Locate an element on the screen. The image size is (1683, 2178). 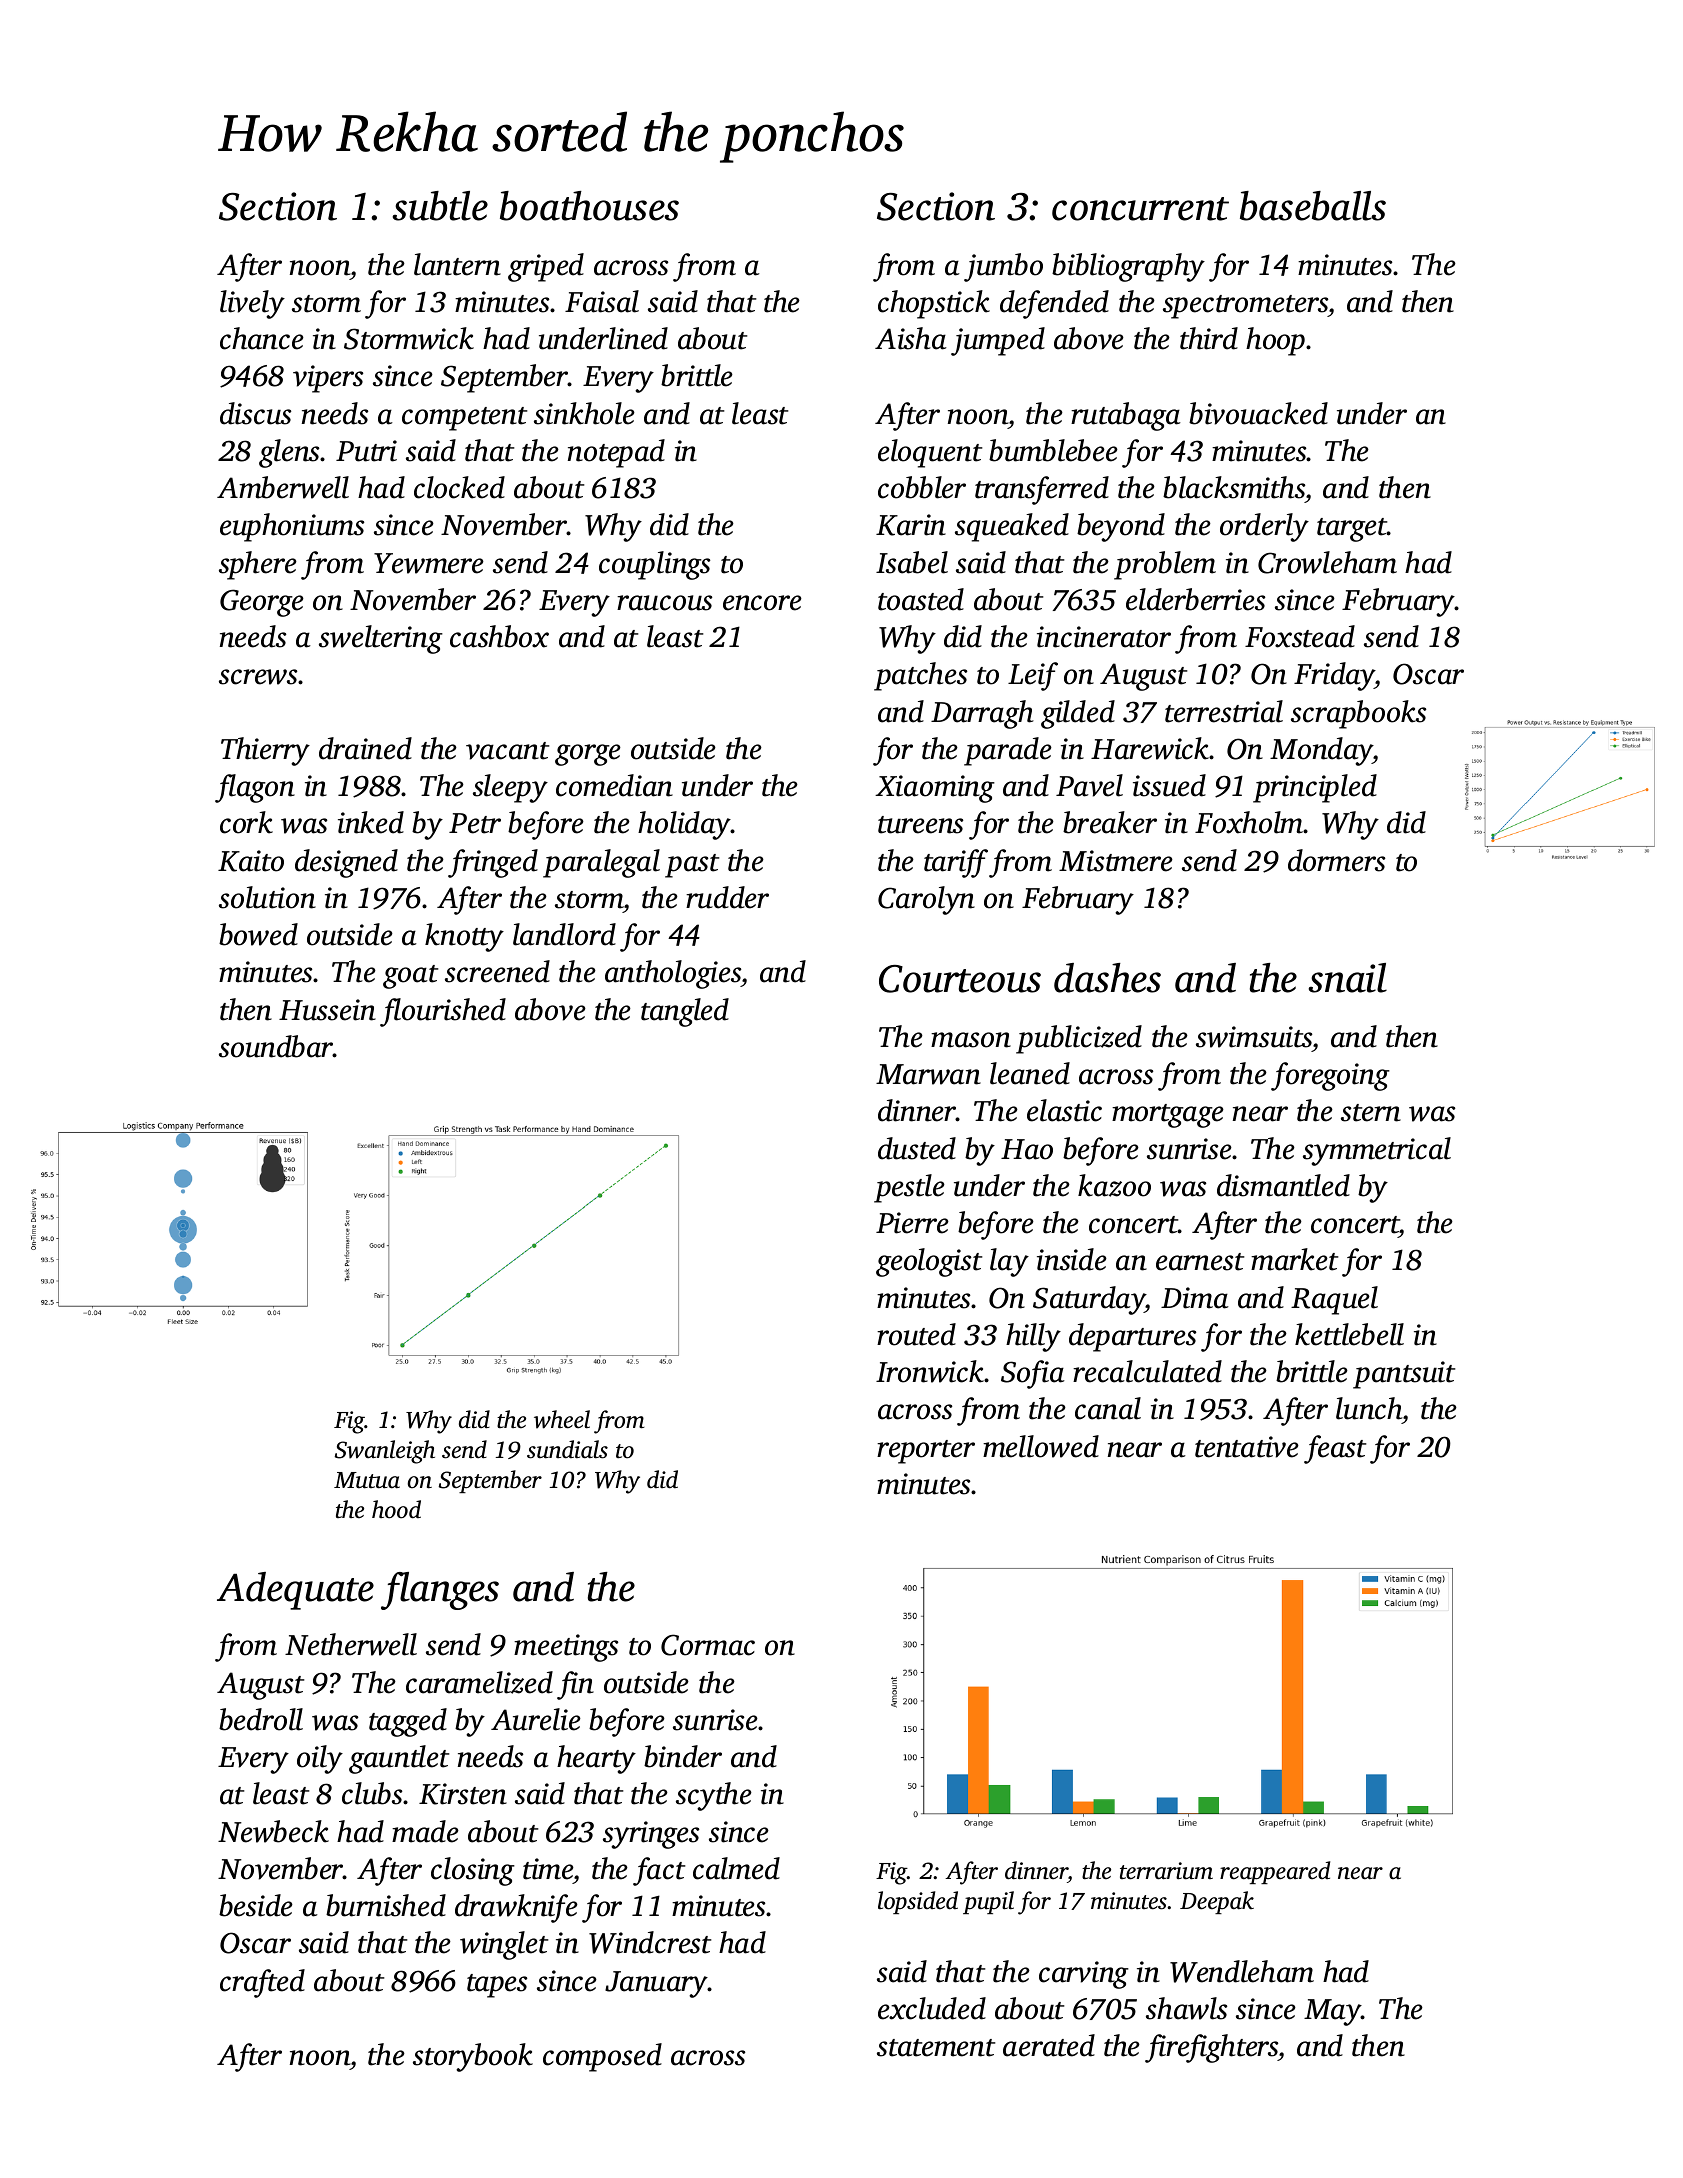
baseballs is located at coordinates (1313, 206).
